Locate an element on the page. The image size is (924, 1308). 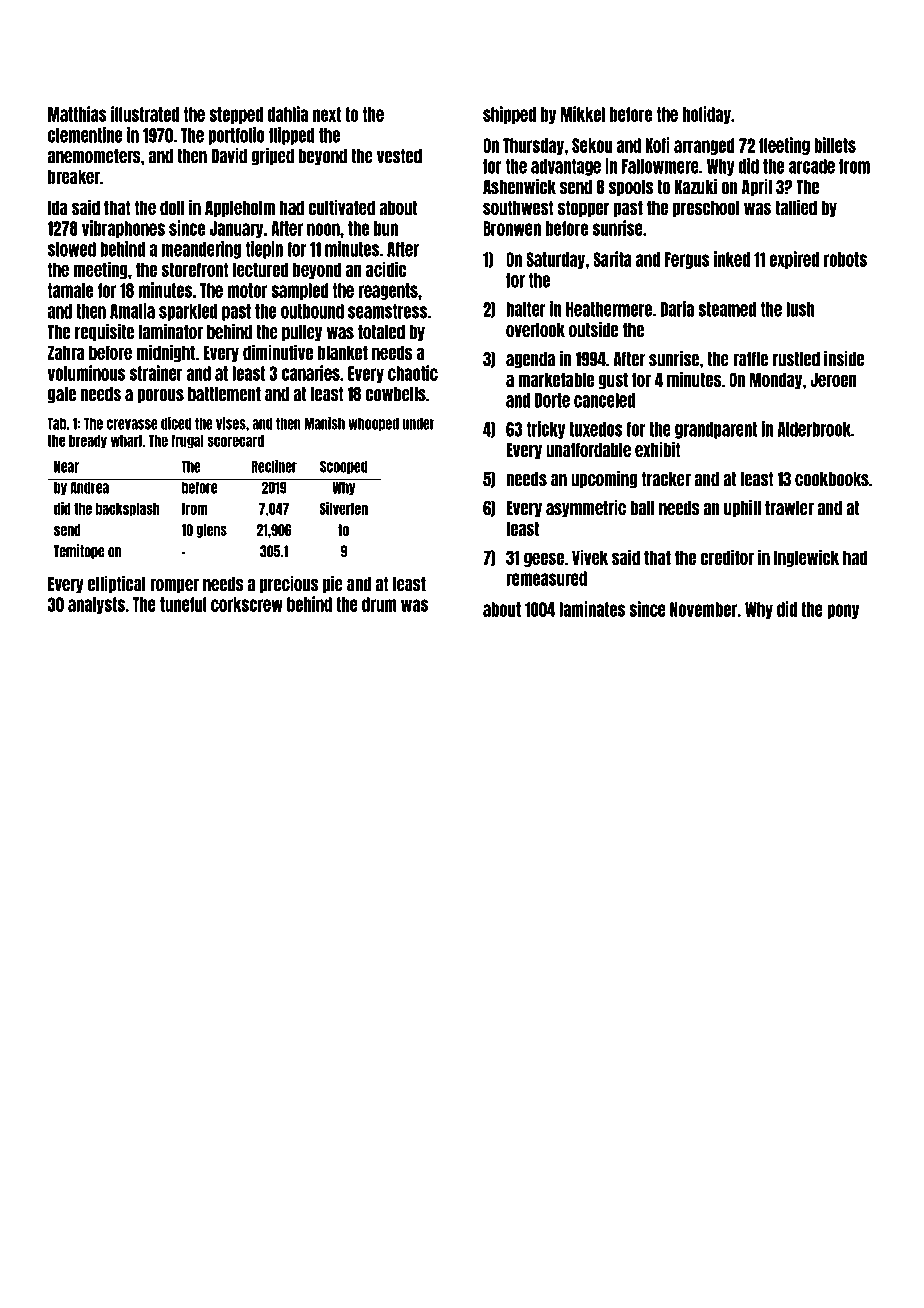
tuneful is located at coordinates (183, 604).
